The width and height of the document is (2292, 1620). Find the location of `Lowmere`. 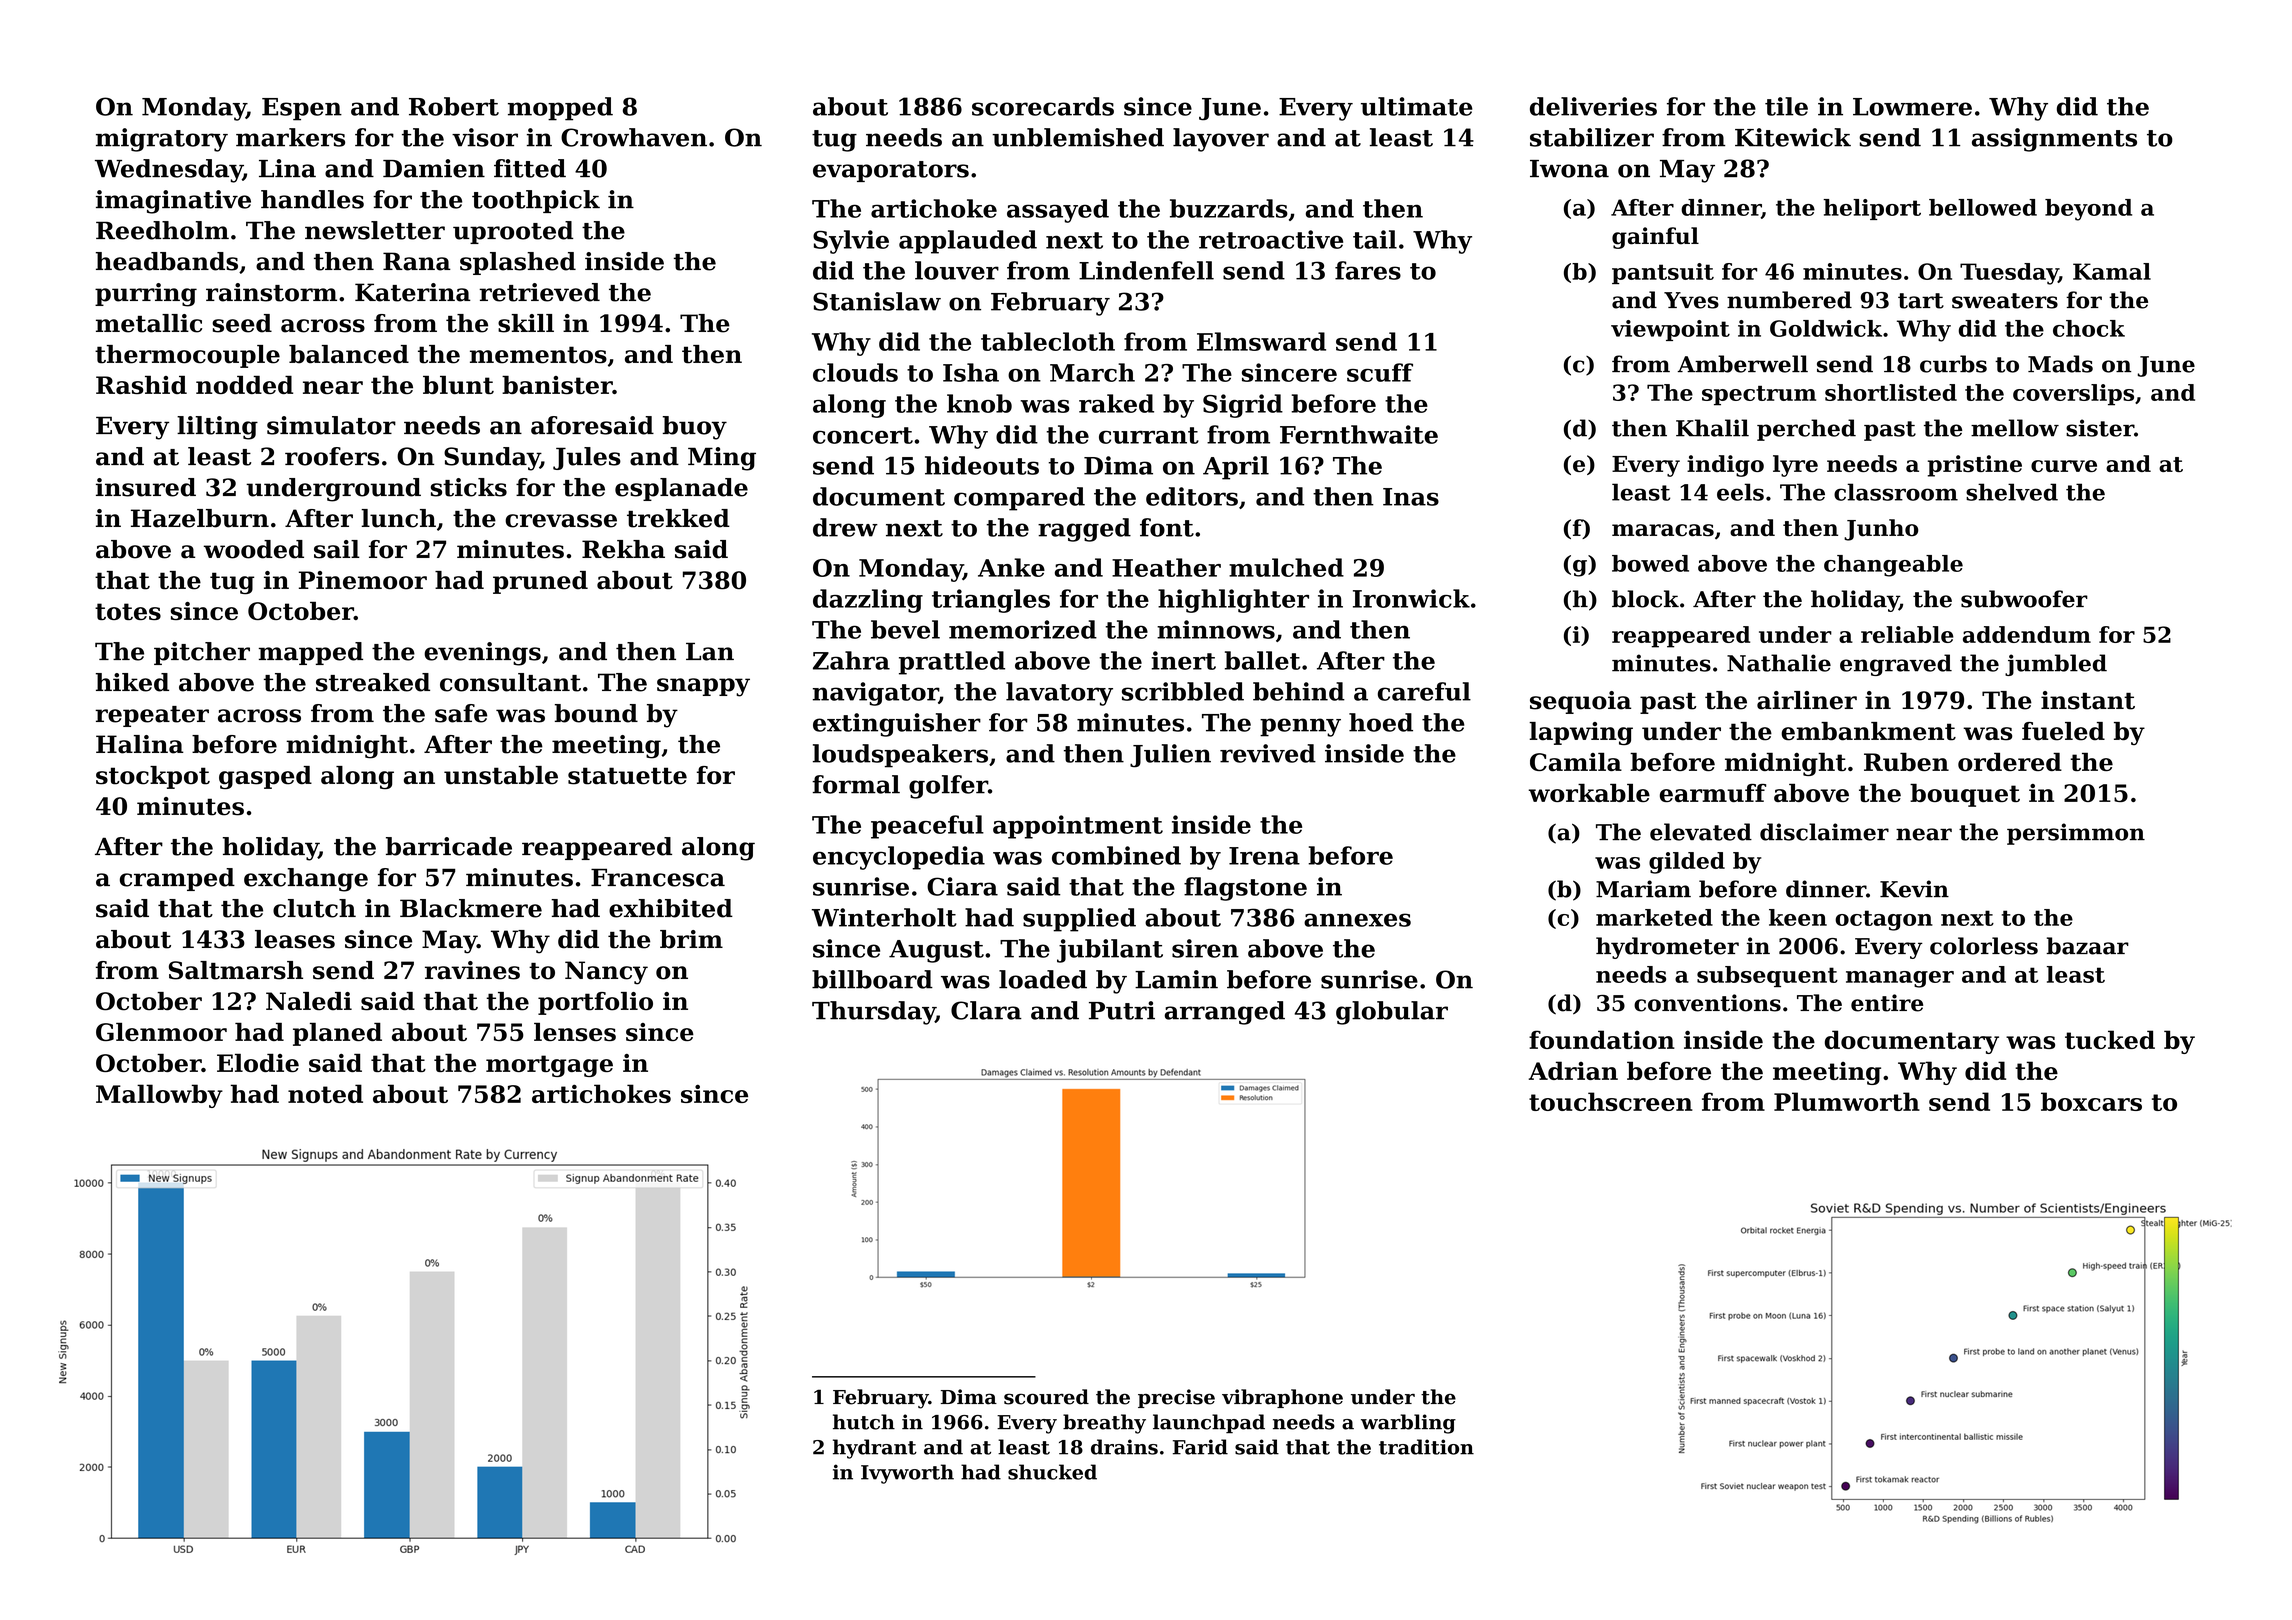

Lowmere is located at coordinates (1912, 107).
